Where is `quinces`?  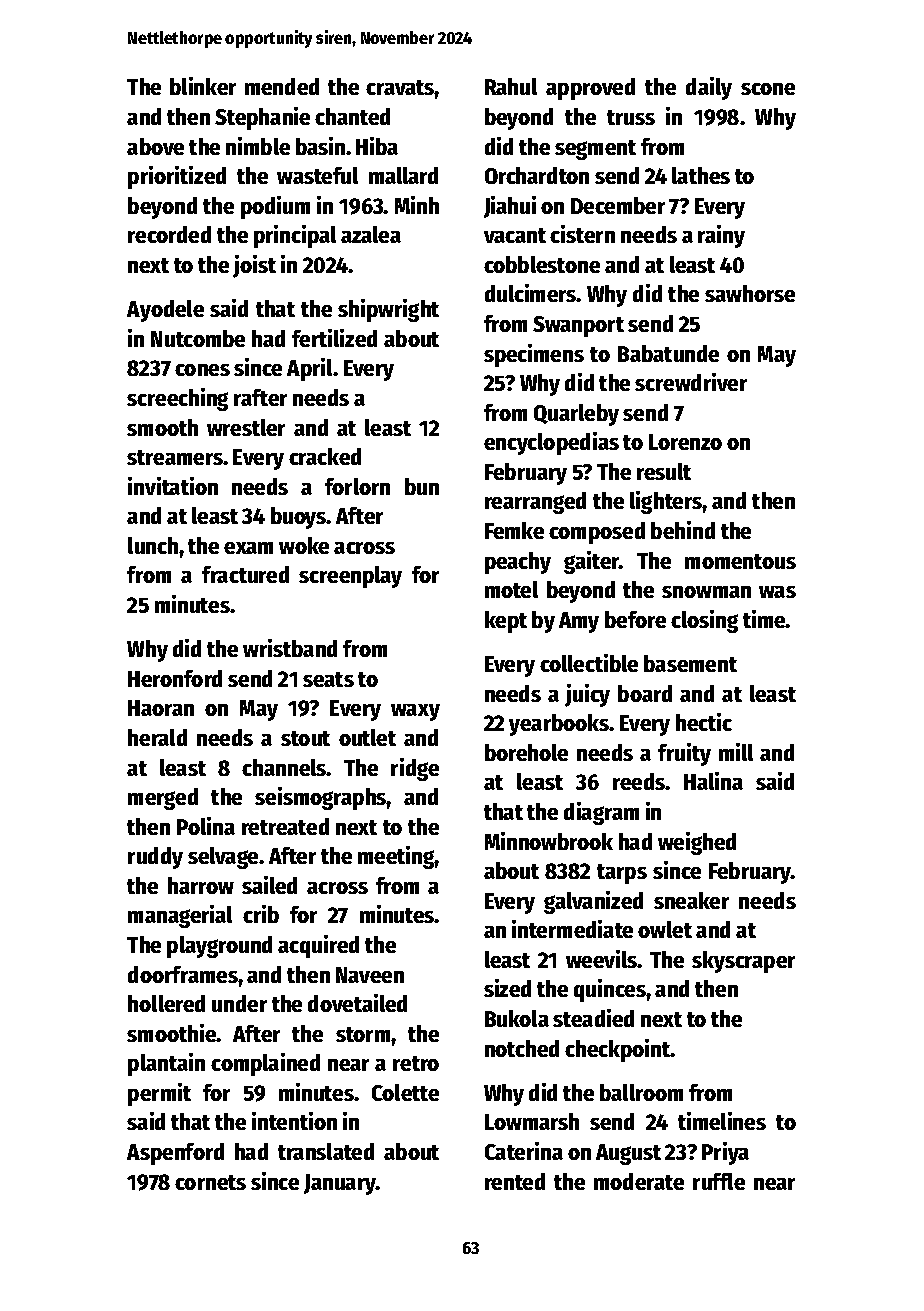 quinces is located at coordinates (610, 990).
